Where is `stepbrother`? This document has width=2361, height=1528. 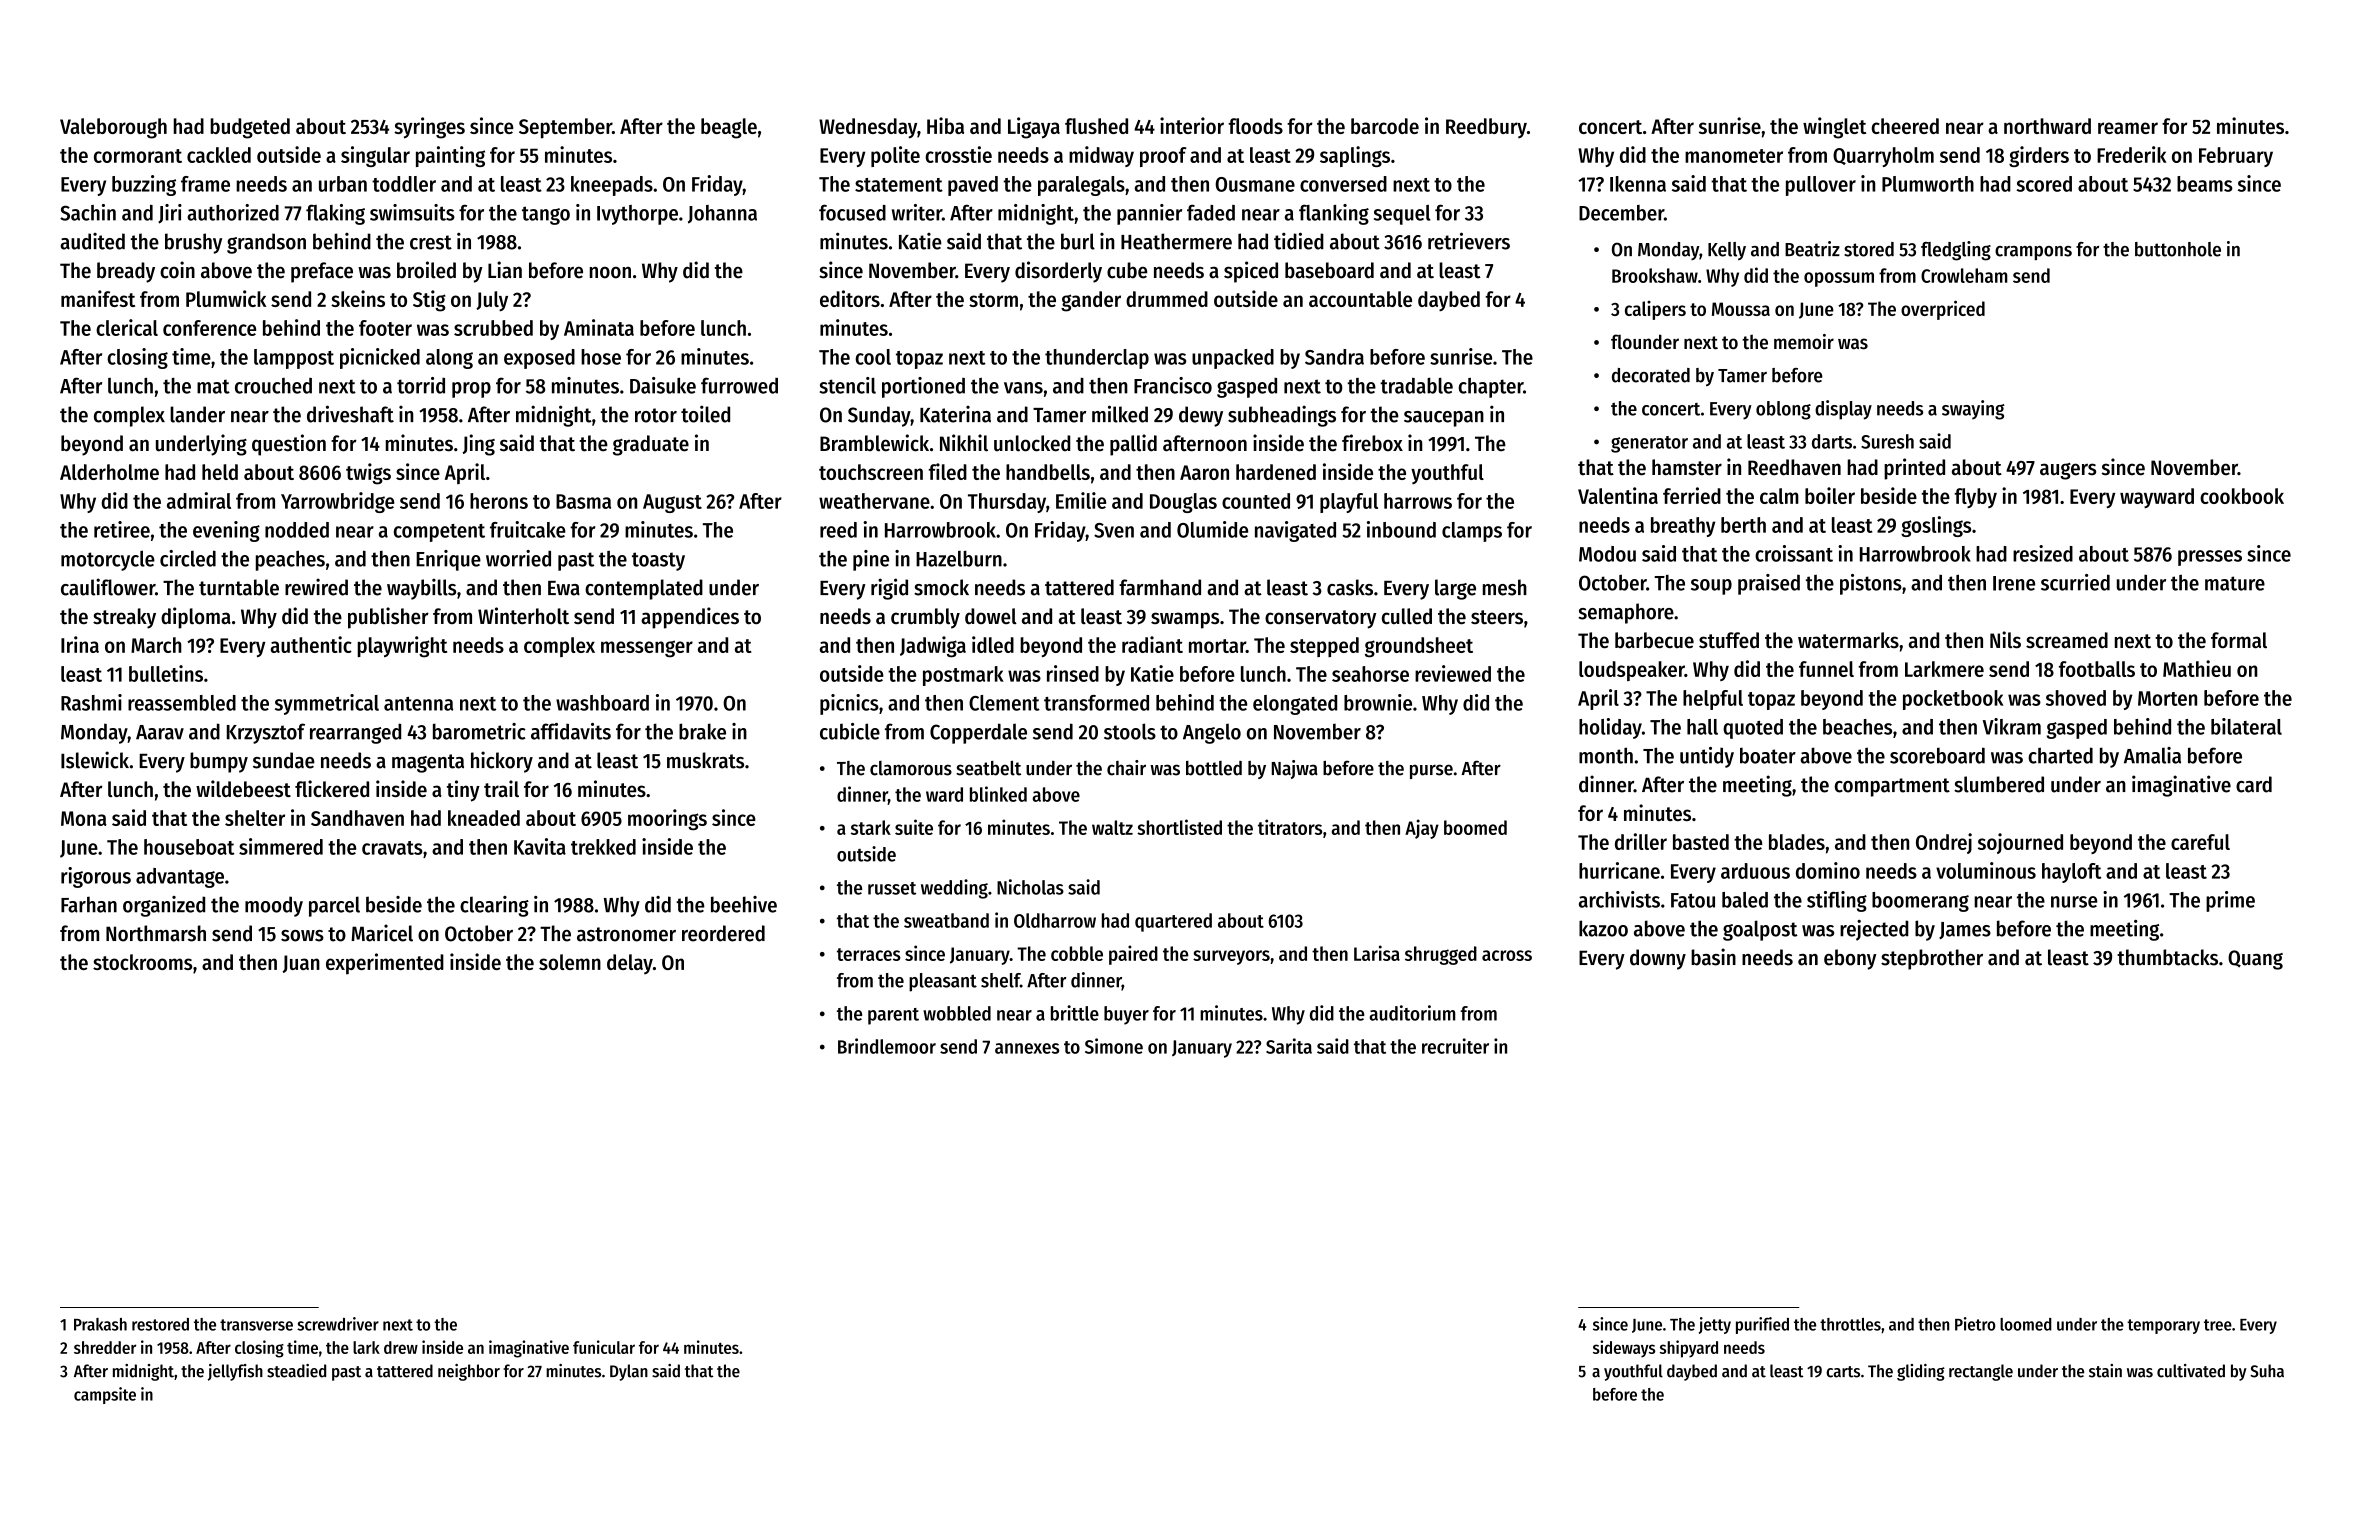 stepbrother is located at coordinates (1932, 959).
